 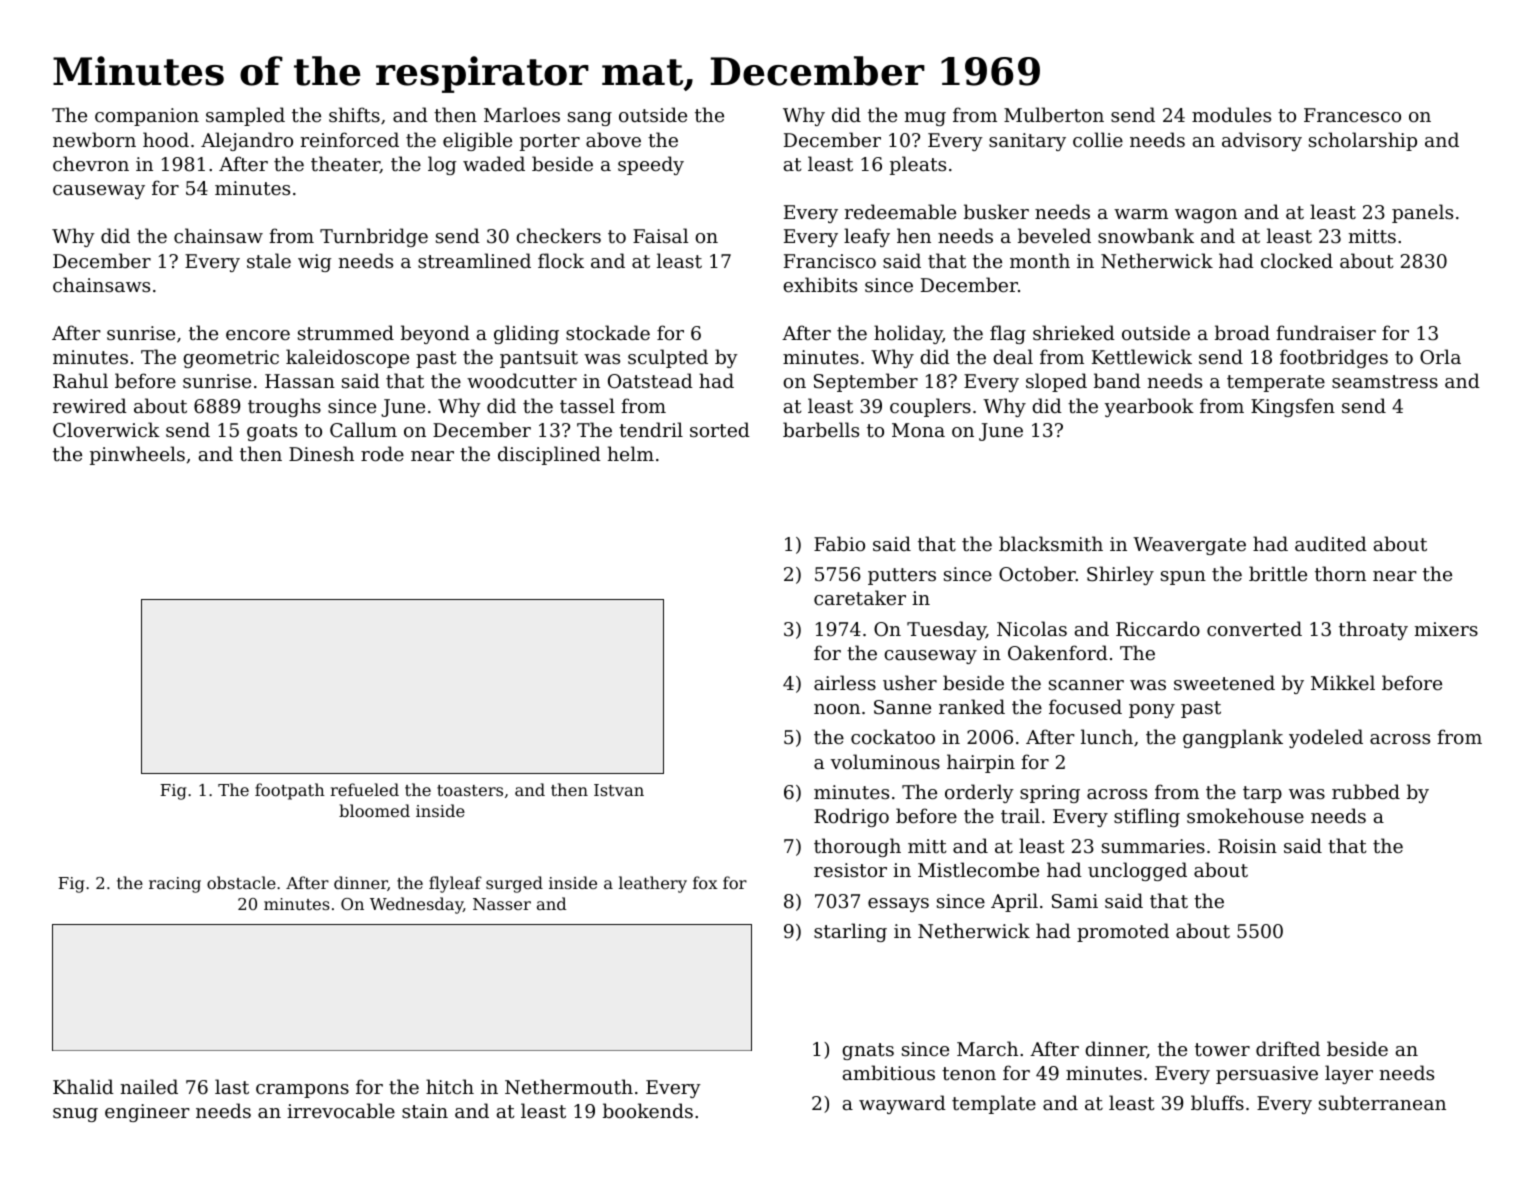 I want to click on disciplined, so click(x=549, y=455).
